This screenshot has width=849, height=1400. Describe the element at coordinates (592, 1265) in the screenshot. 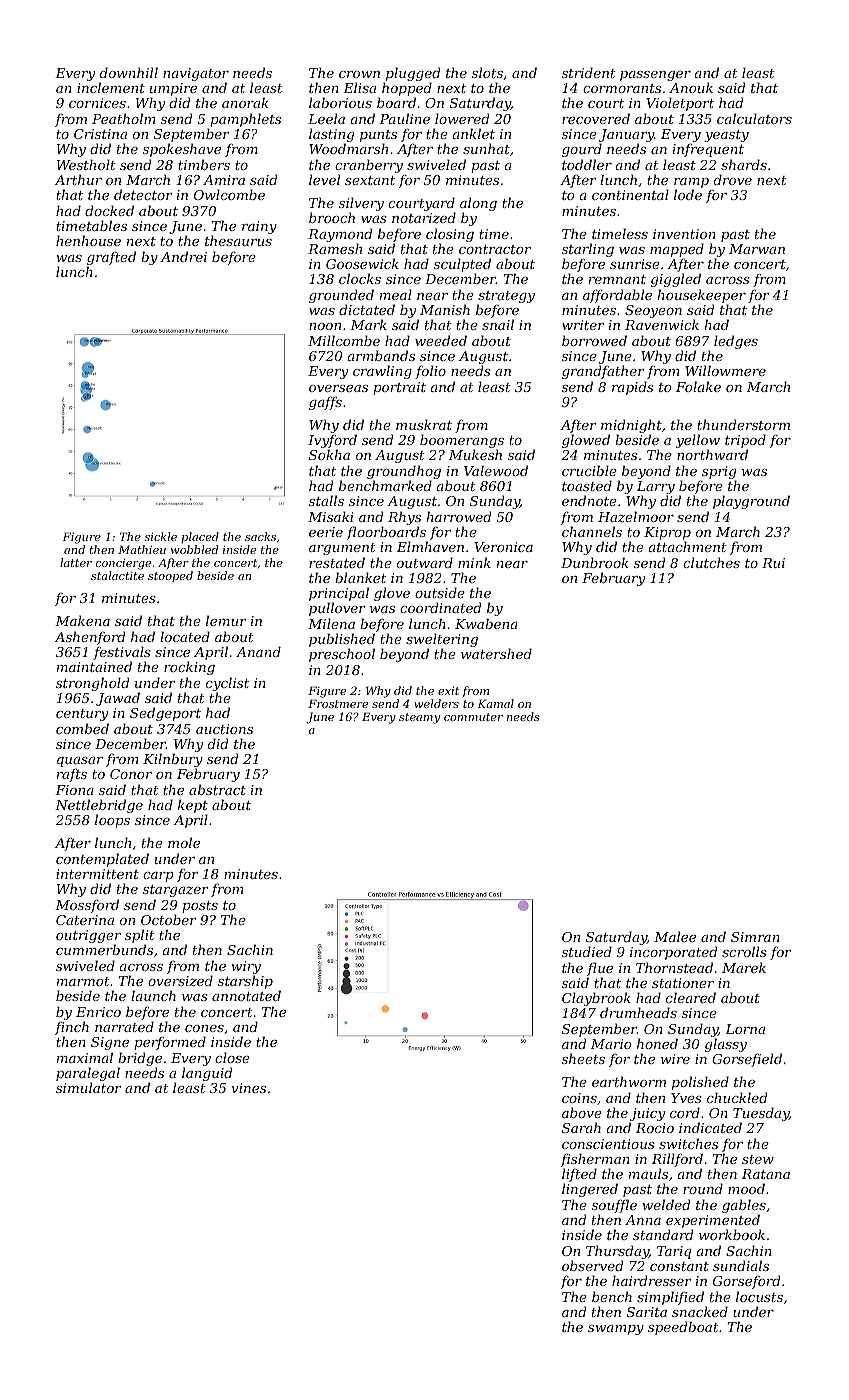

I see `observed` at that location.
